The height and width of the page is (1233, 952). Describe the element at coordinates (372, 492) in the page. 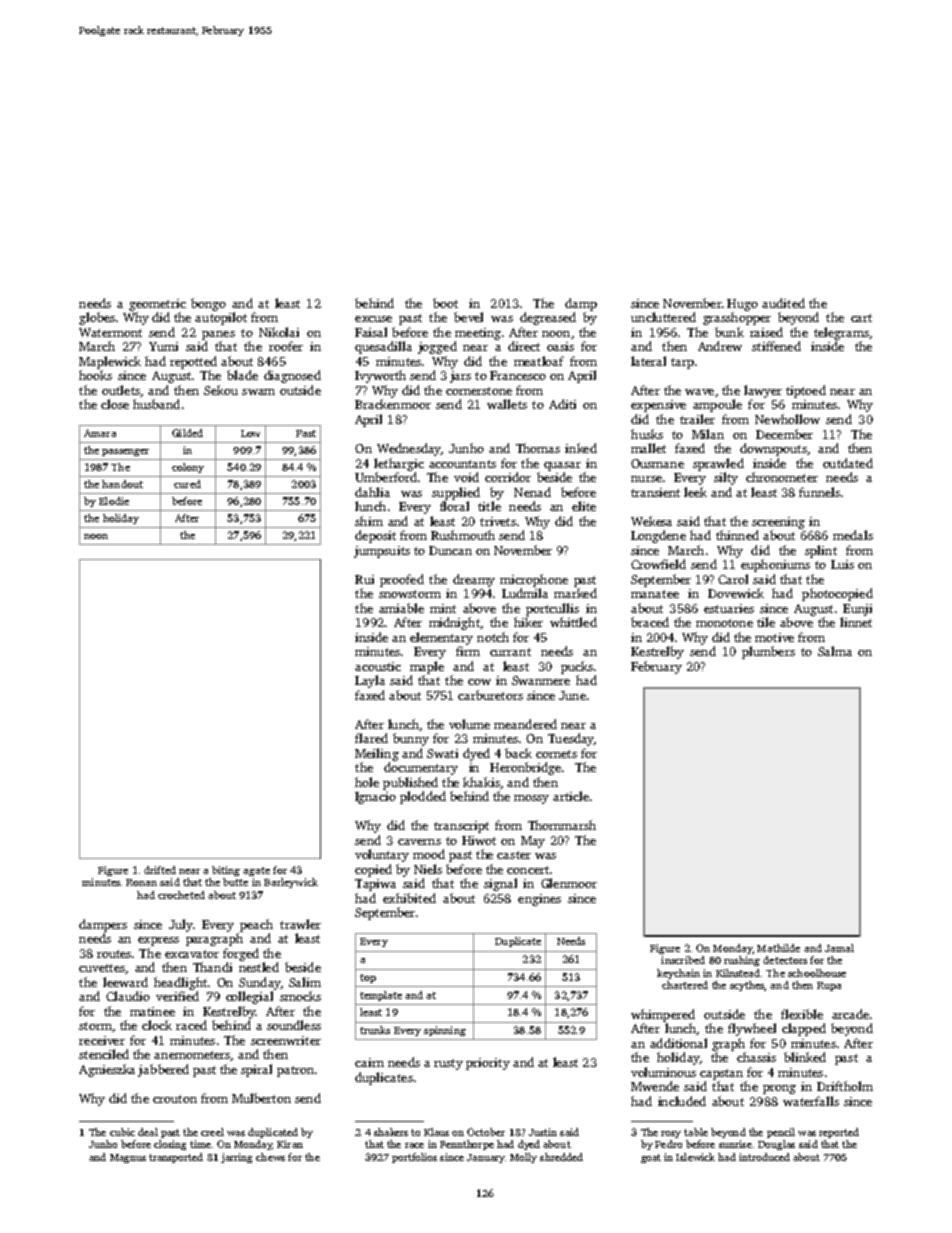

I see `dahlia` at that location.
